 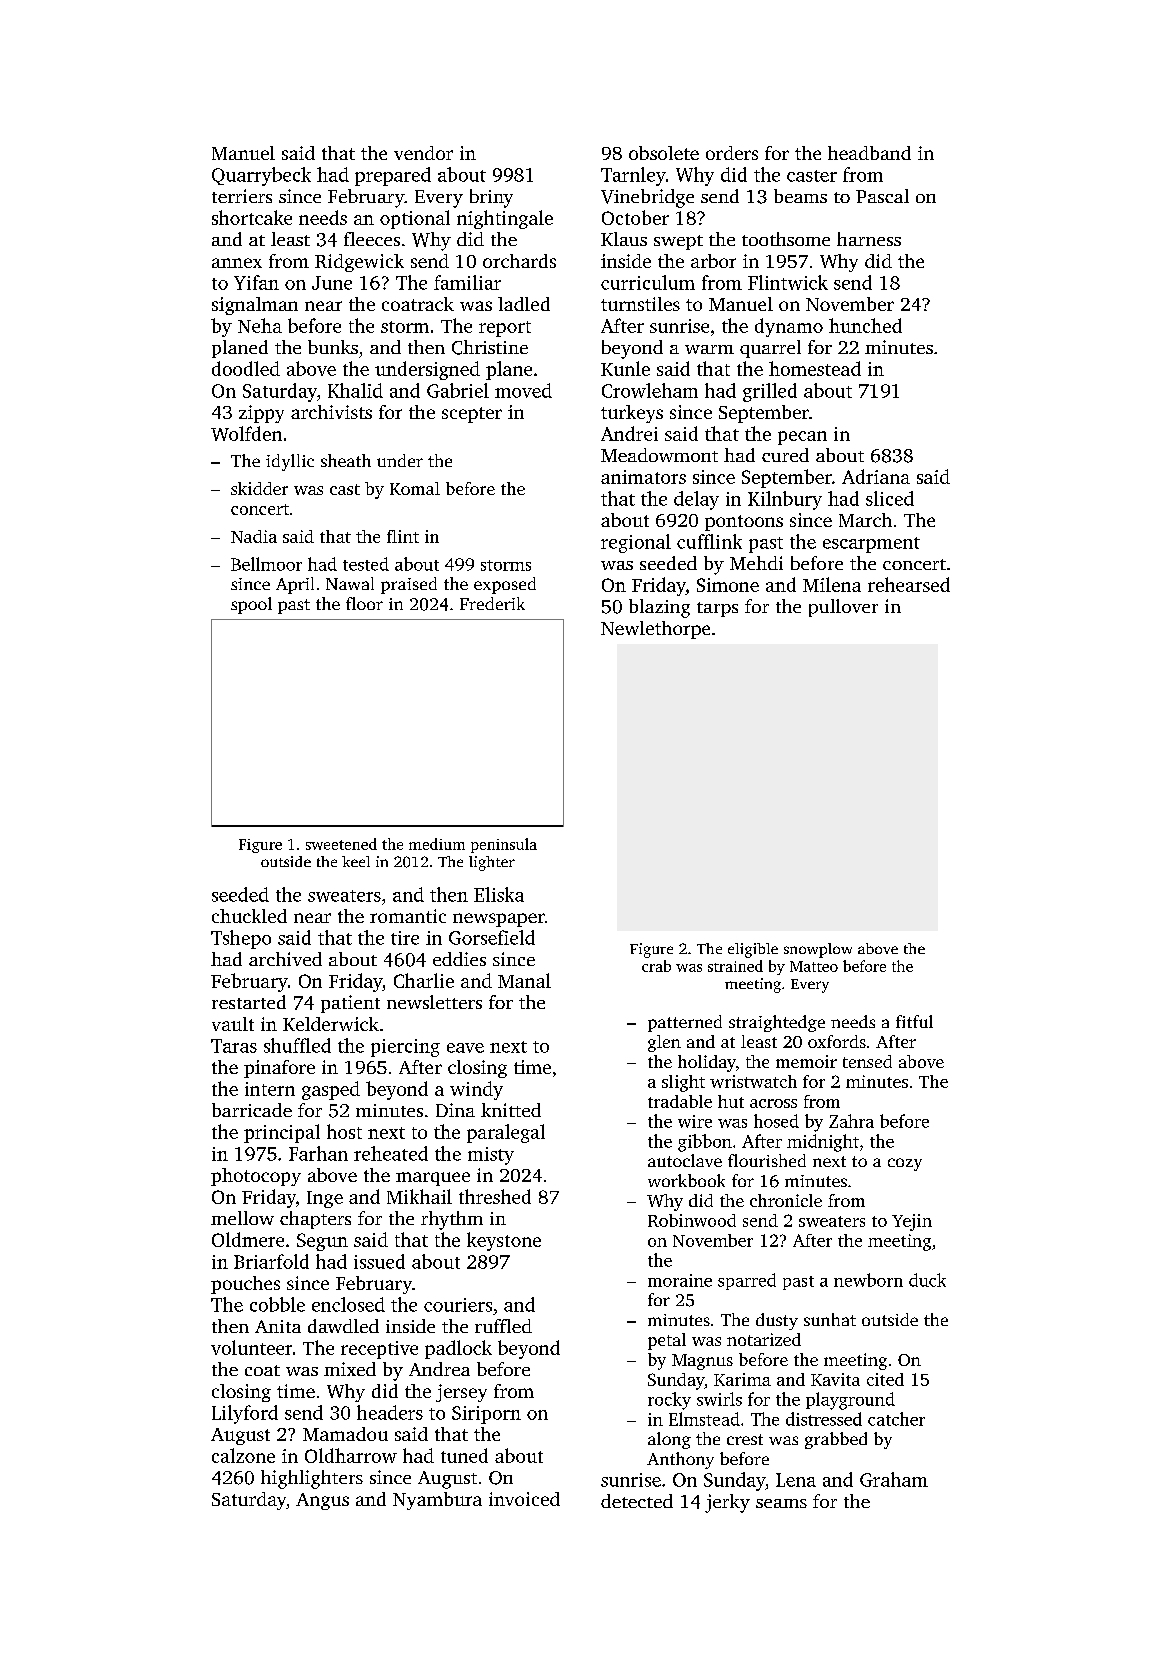 I want to click on pullover, so click(x=843, y=608).
